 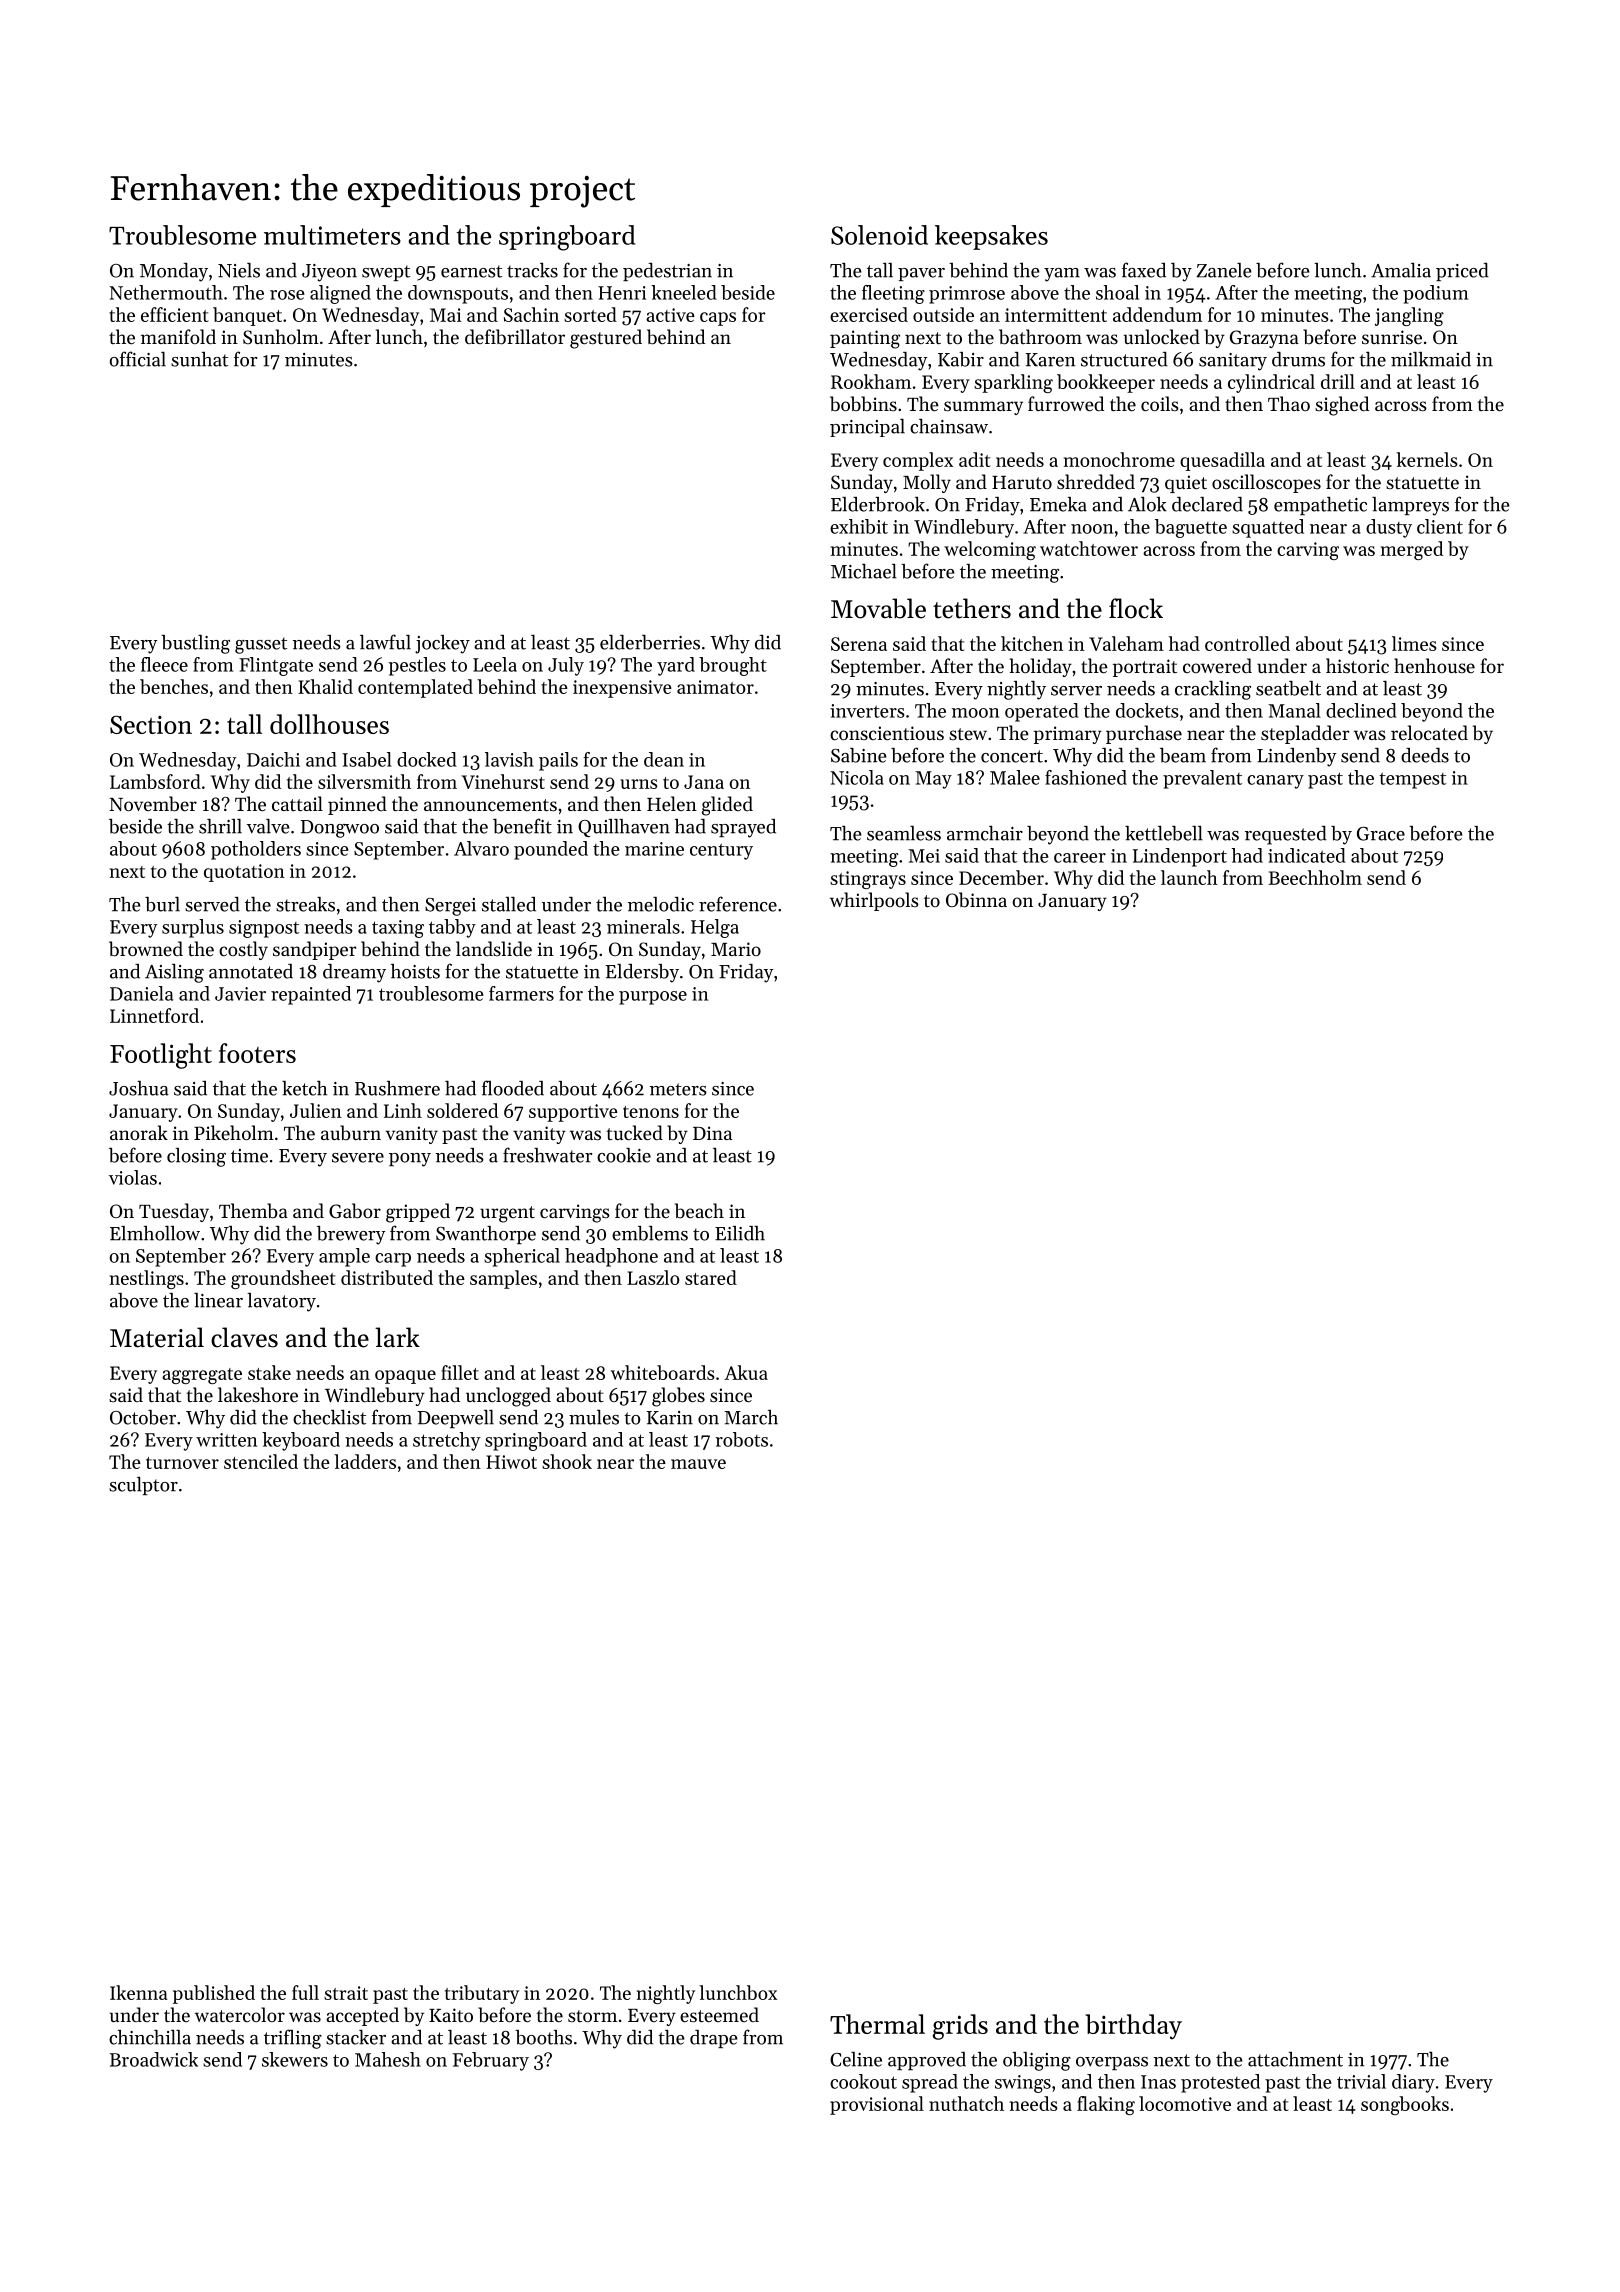 What do you see at coordinates (153, 804) in the screenshot?
I see `November` at bounding box center [153, 804].
